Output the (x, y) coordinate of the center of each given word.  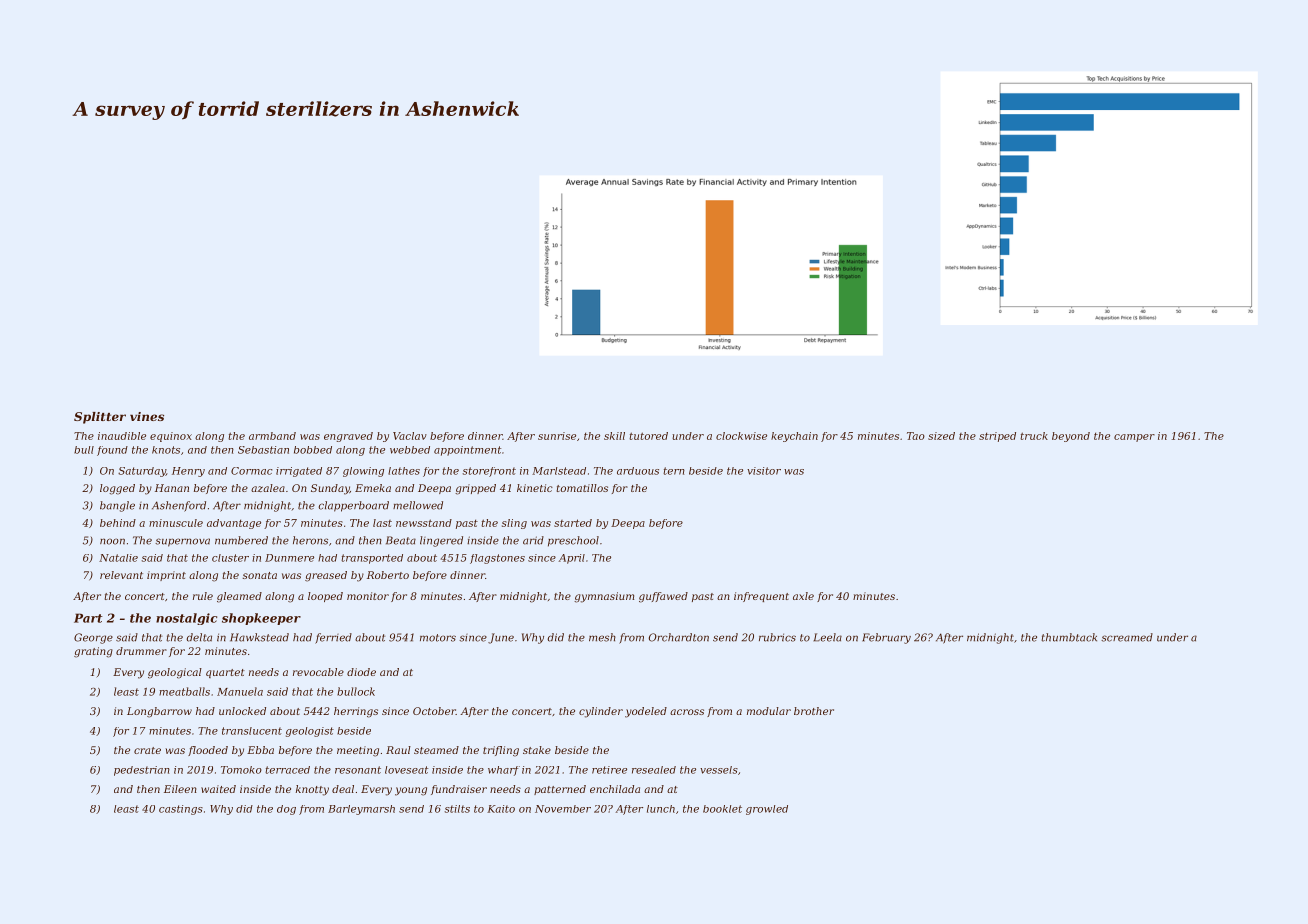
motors (438, 638)
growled (767, 810)
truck (1034, 436)
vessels (719, 770)
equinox (171, 437)
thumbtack (1069, 637)
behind (118, 523)
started (573, 523)
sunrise (557, 436)
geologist (310, 732)
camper (1134, 438)
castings (181, 810)
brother (814, 711)
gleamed (239, 597)
